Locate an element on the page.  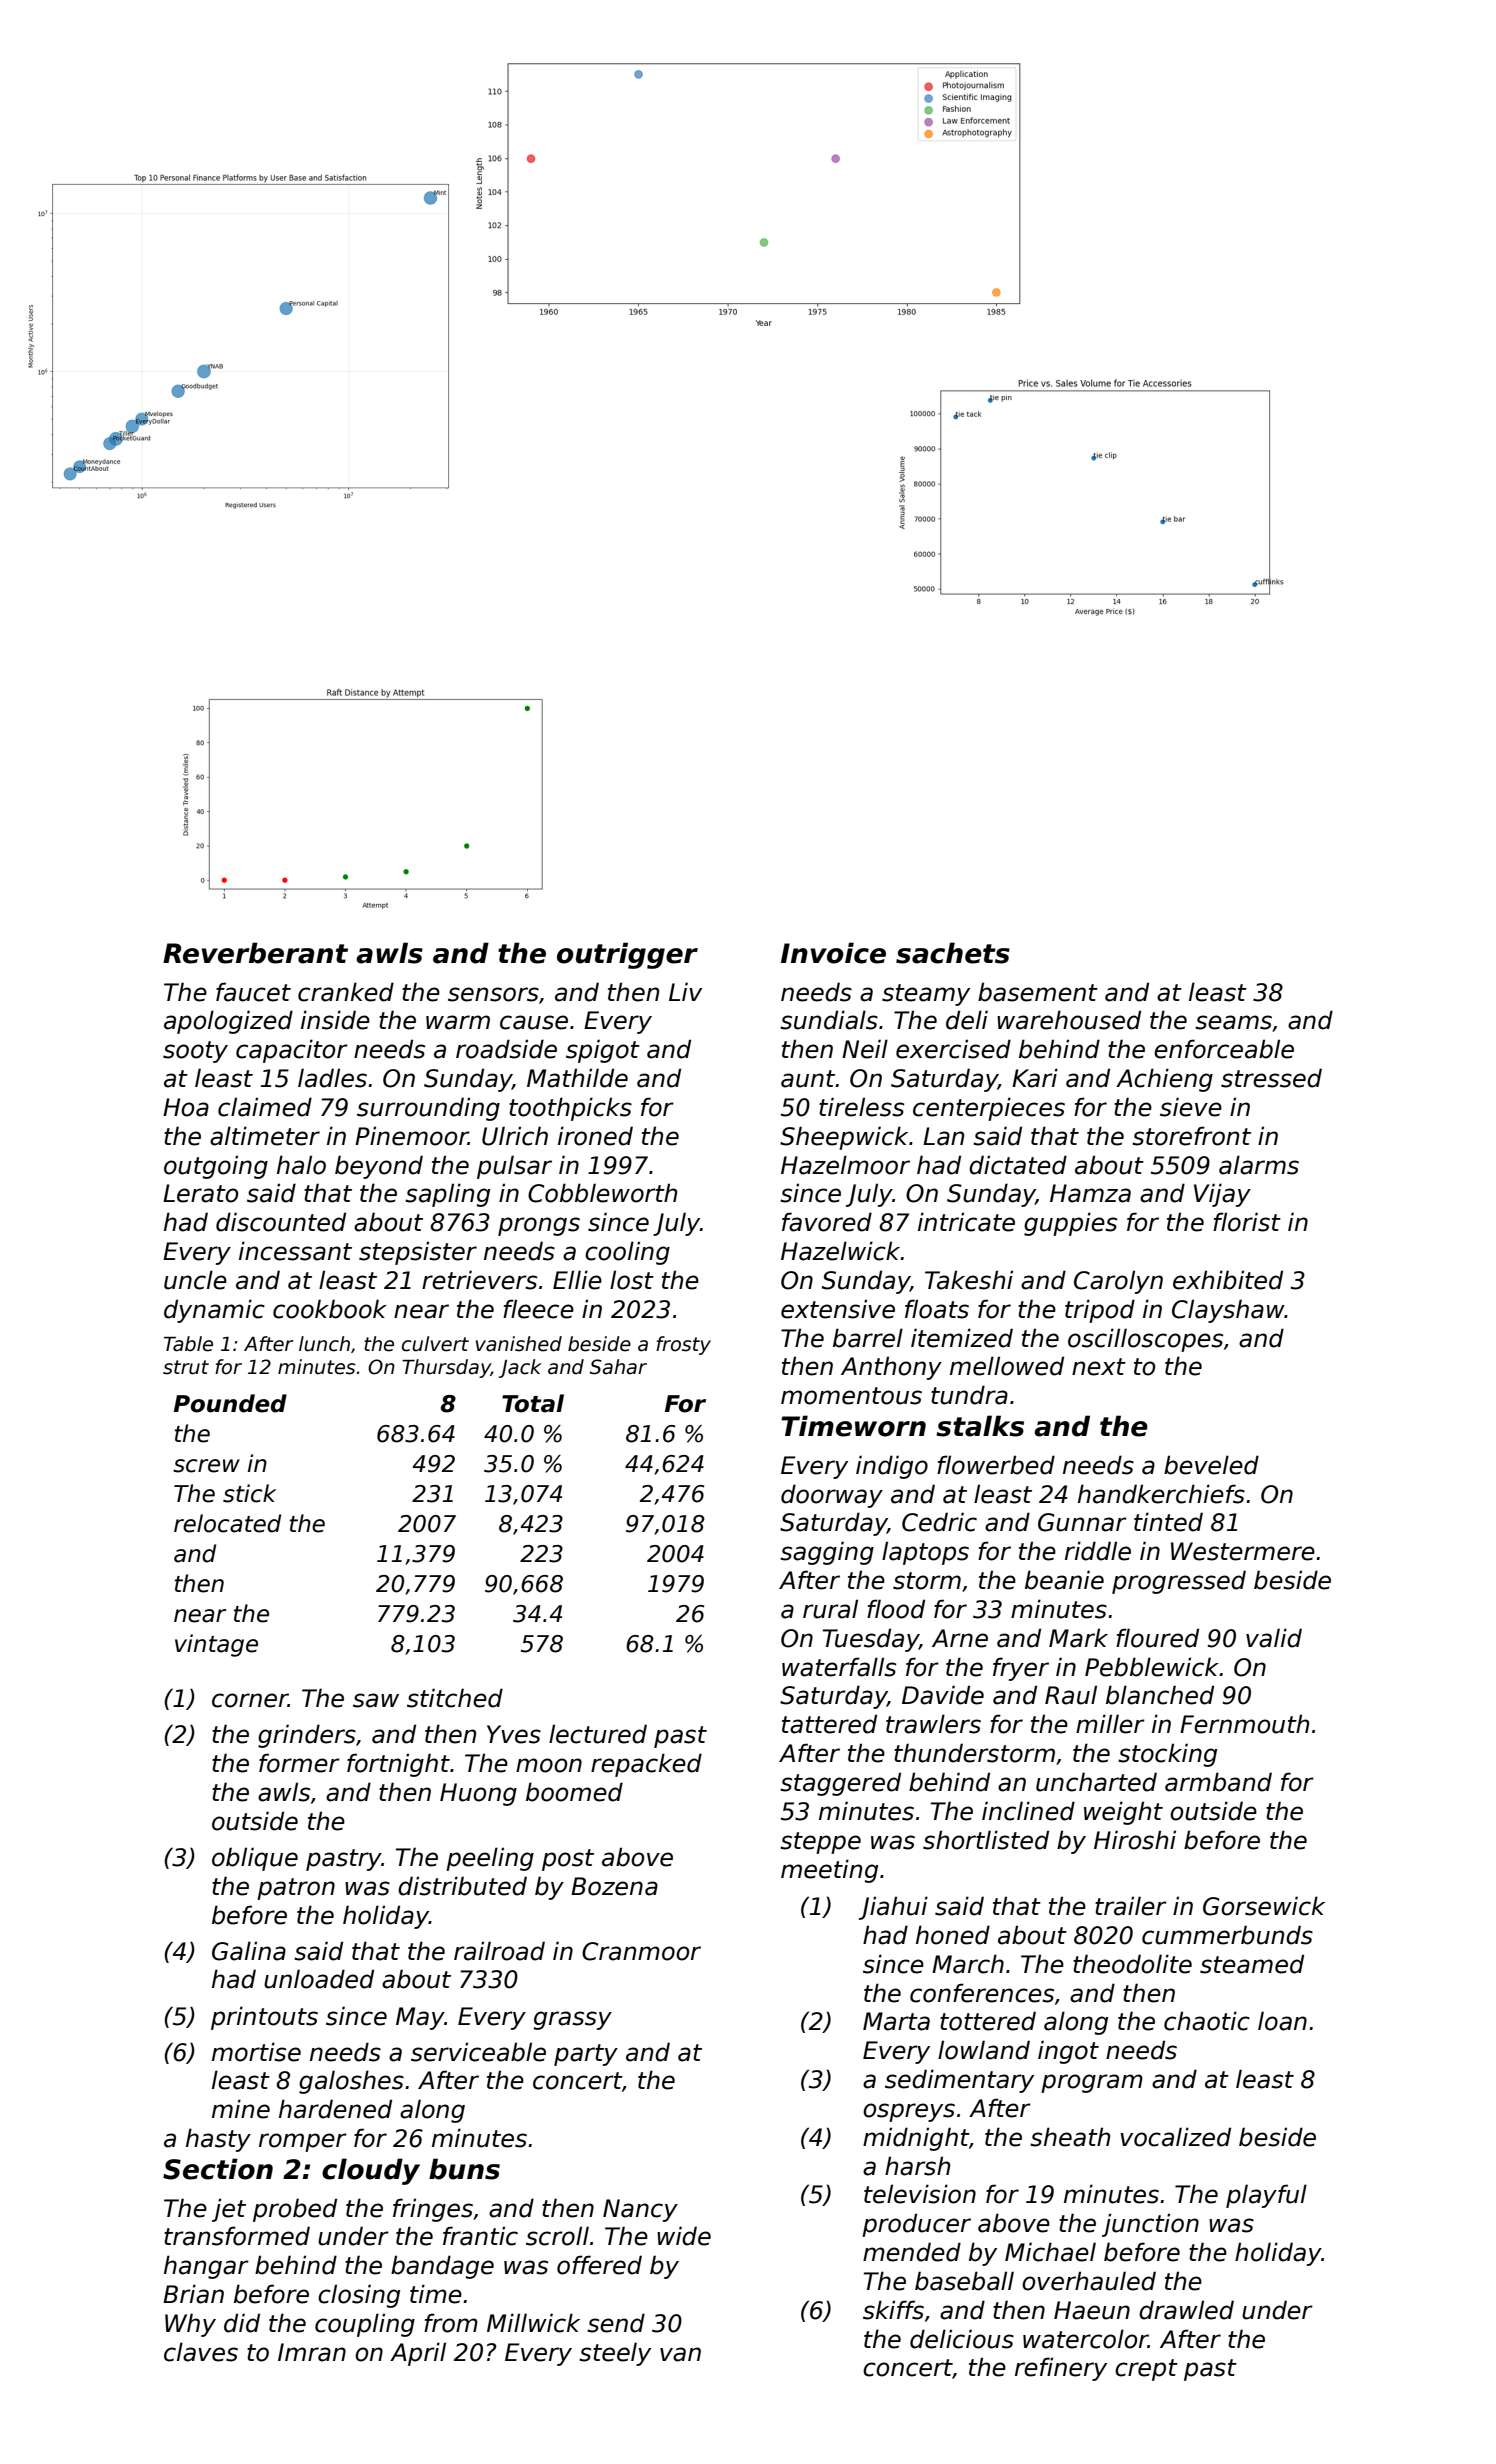
sapling is located at coordinates (447, 1195).
